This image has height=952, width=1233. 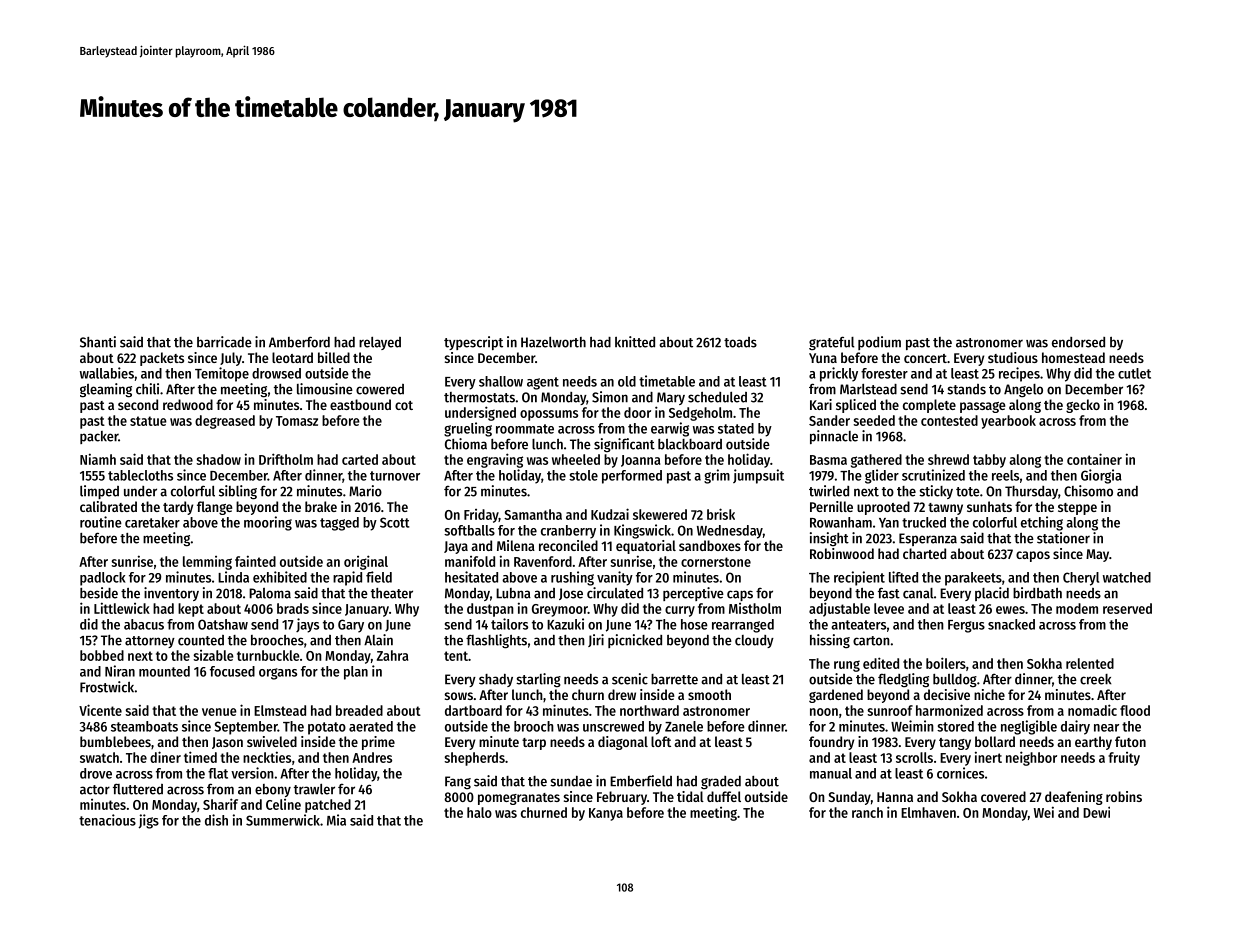 I want to click on Kari, so click(x=821, y=404).
